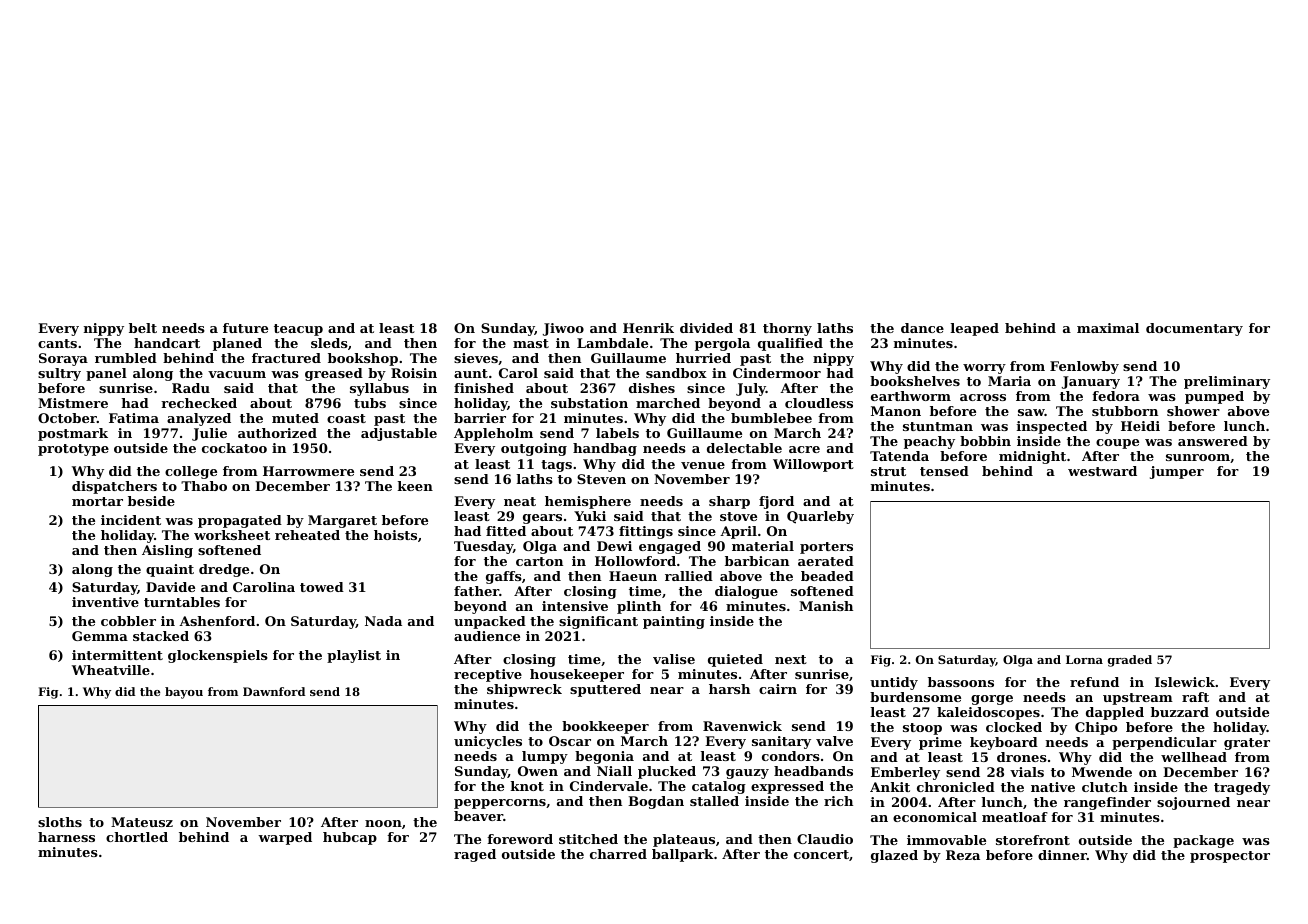 Image resolution: width=1308 pixels, height=924 pixels. I want to click on future, so click(245, 328).
